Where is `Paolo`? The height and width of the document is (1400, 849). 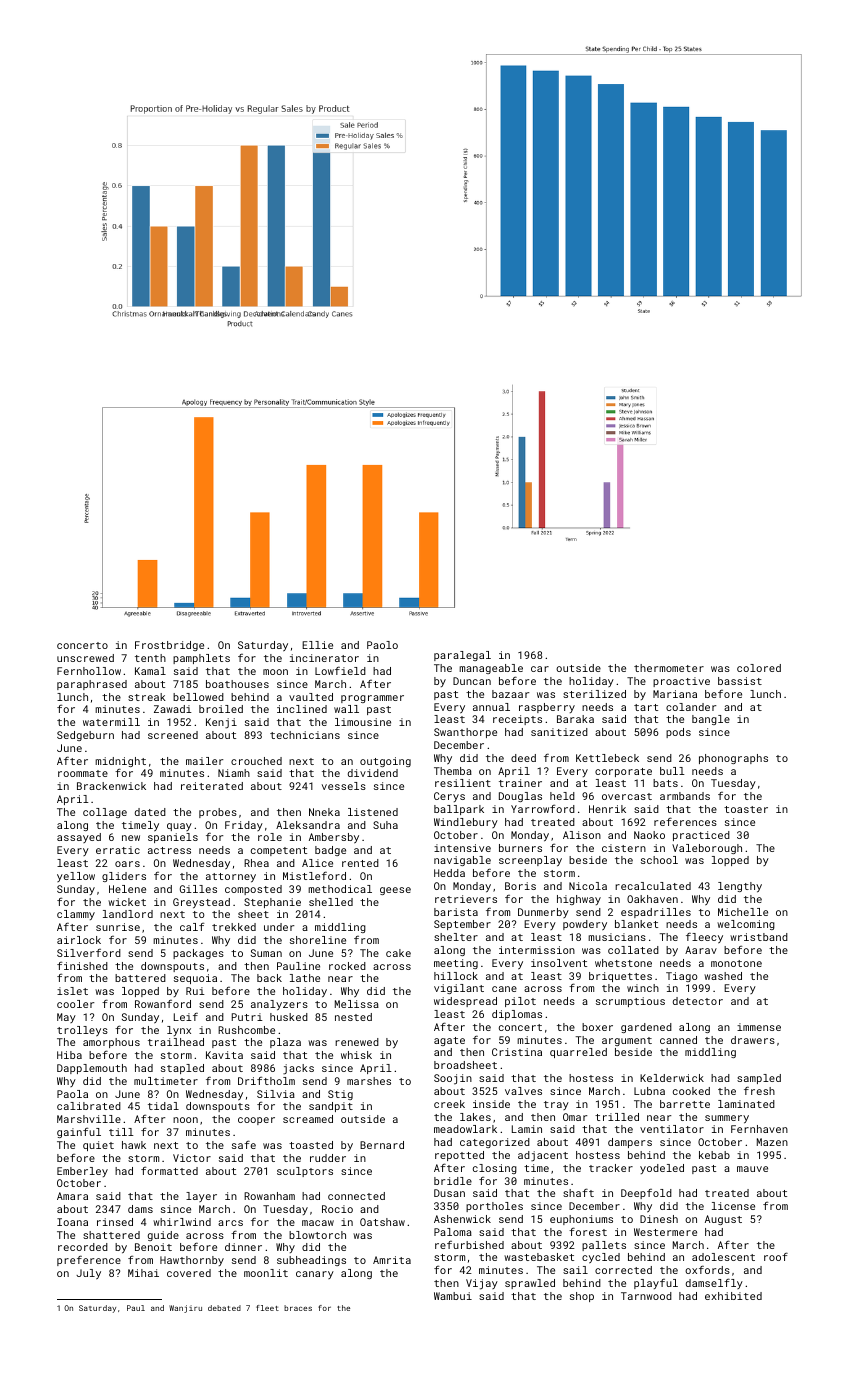 Paolo is located at coordinates (382, 645).
